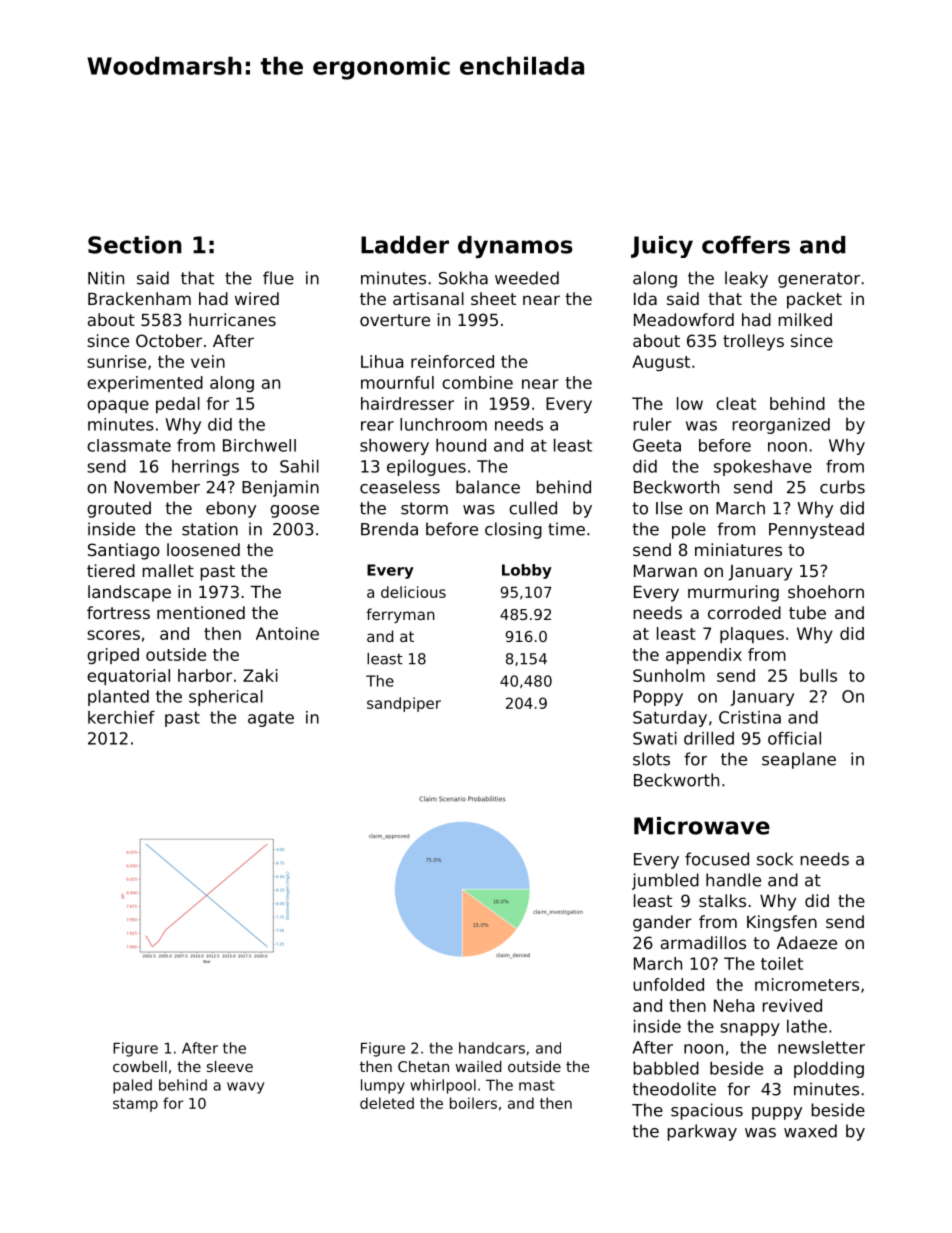 This screenshot has width=952, height=1233. I want to click on griped, so click(113, 656).
